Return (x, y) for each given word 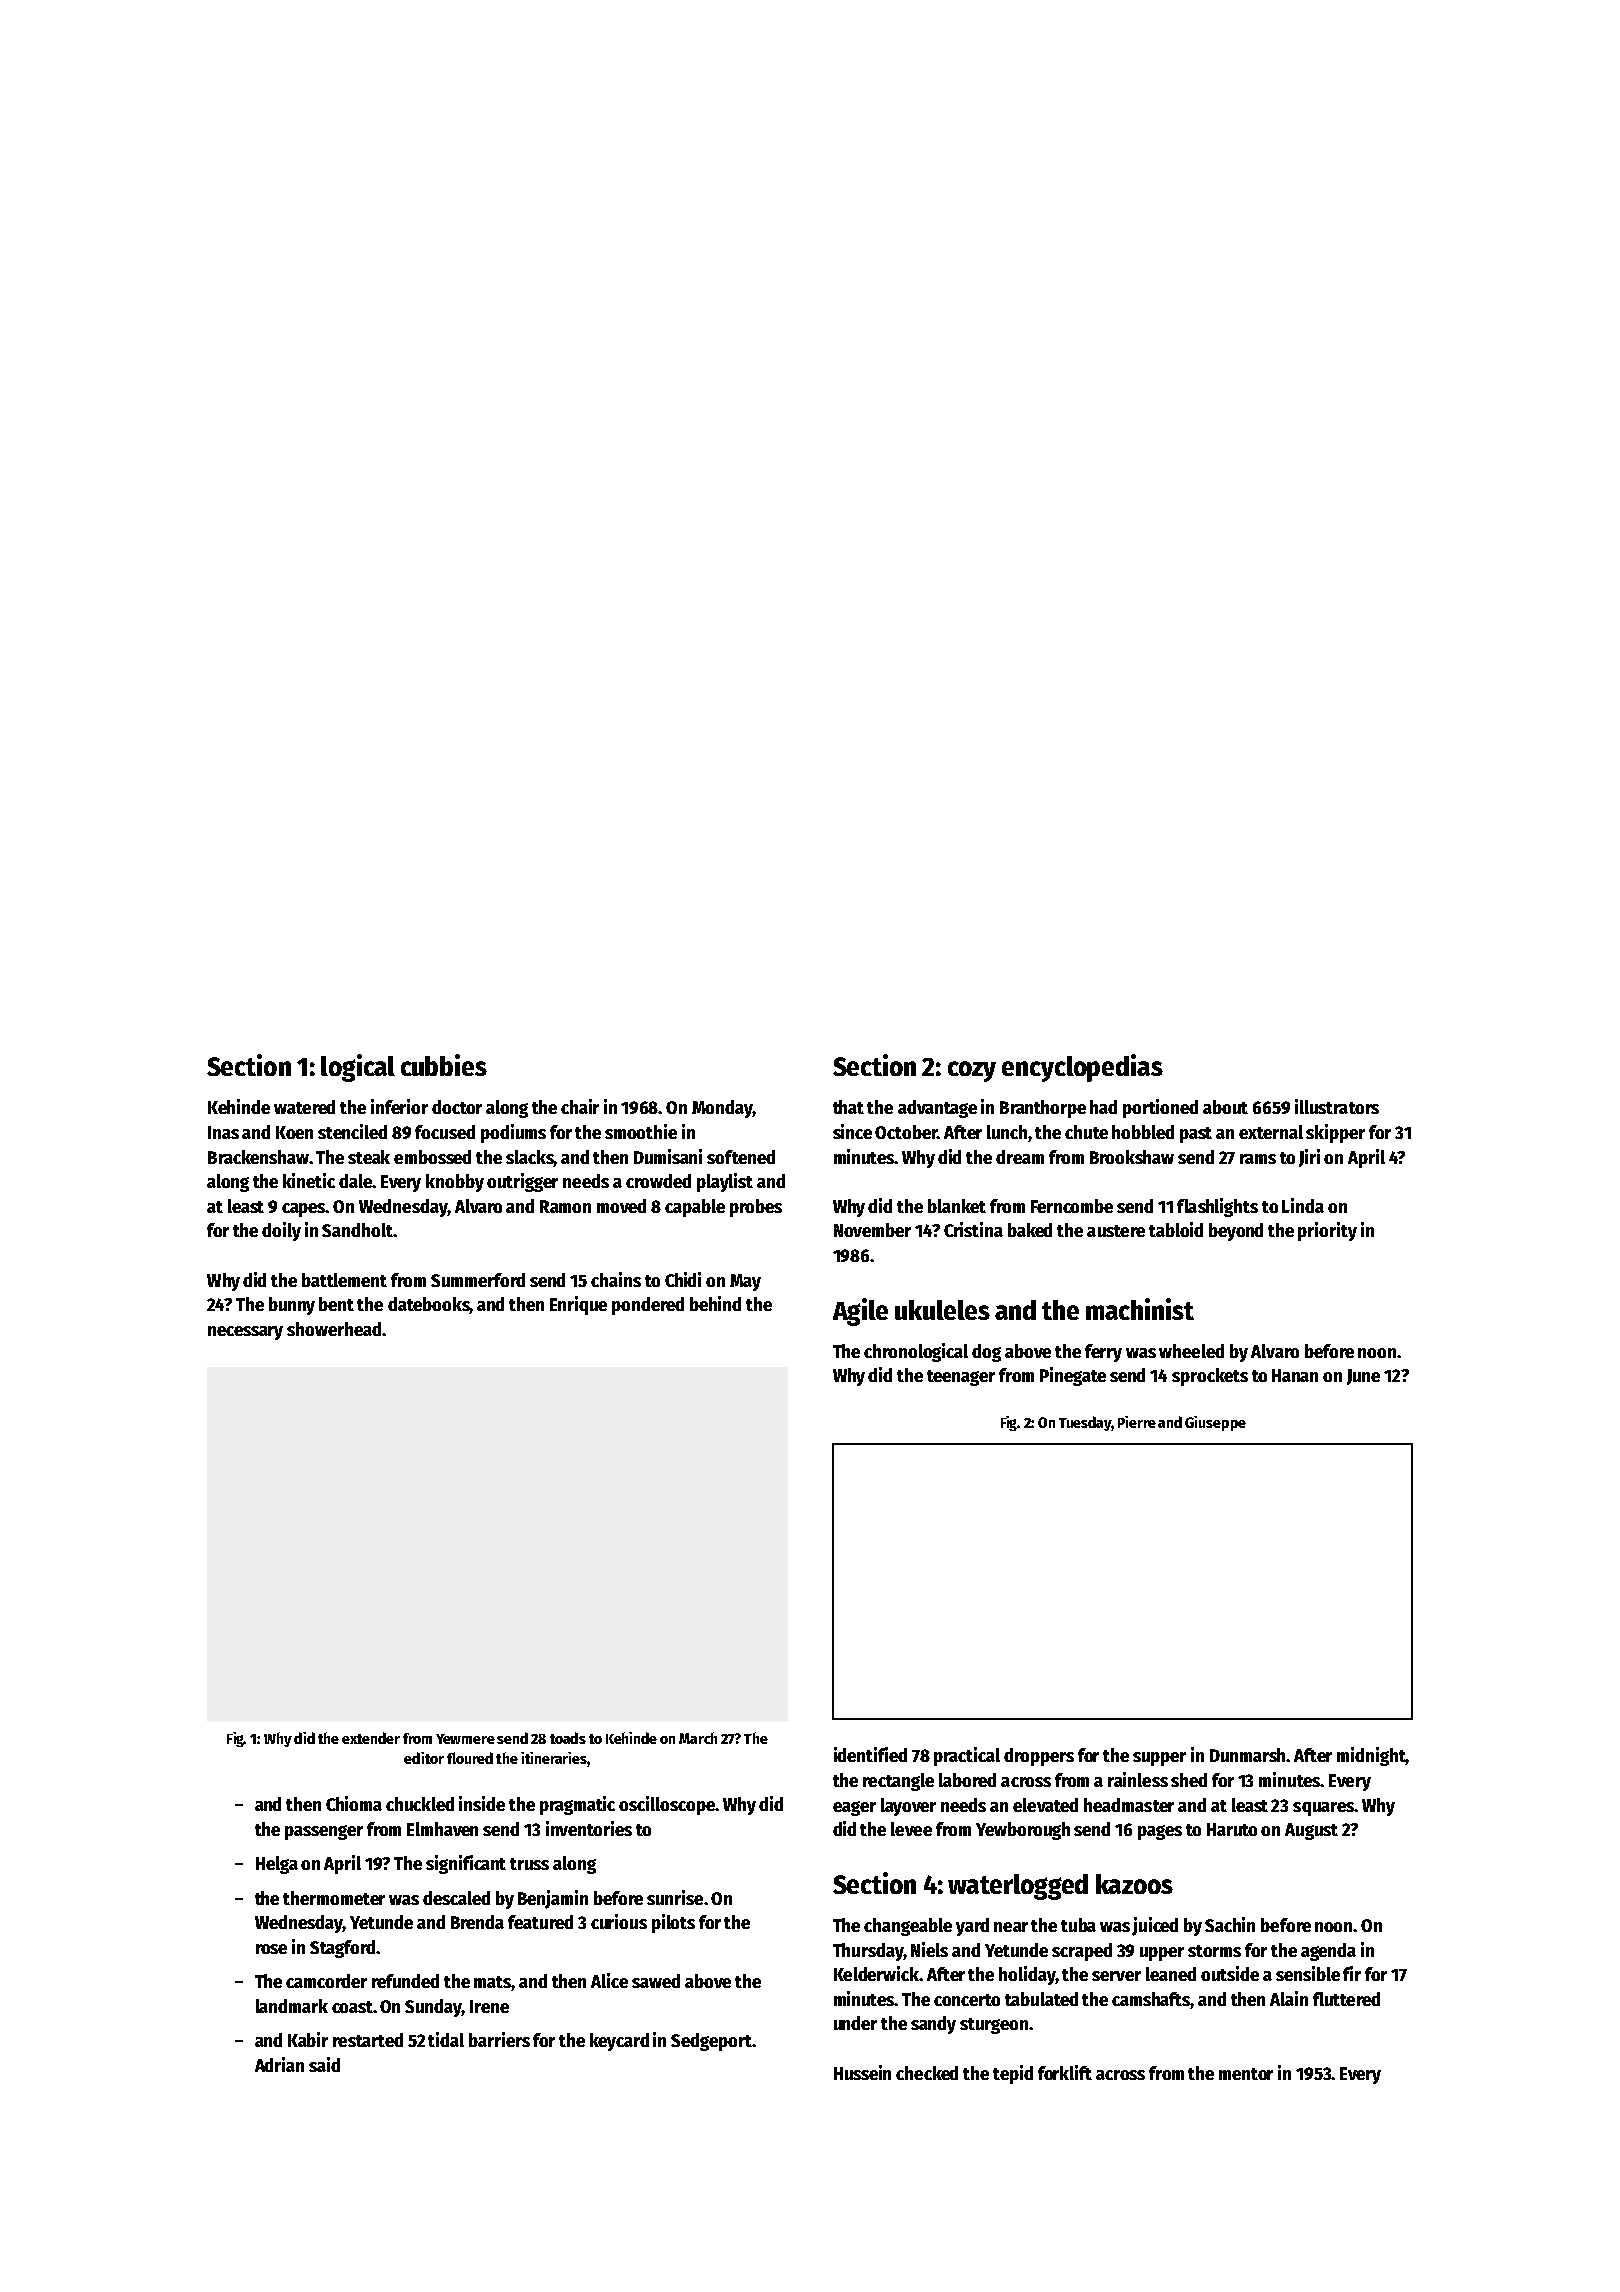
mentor (1246, 2074)
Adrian (279, 2064)
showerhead (334, 1329)
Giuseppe (1215, 1423)
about (1225, 1107)
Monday (722, 1109)
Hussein (862, 2072)
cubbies (444, 1065)
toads (568, 1738)
